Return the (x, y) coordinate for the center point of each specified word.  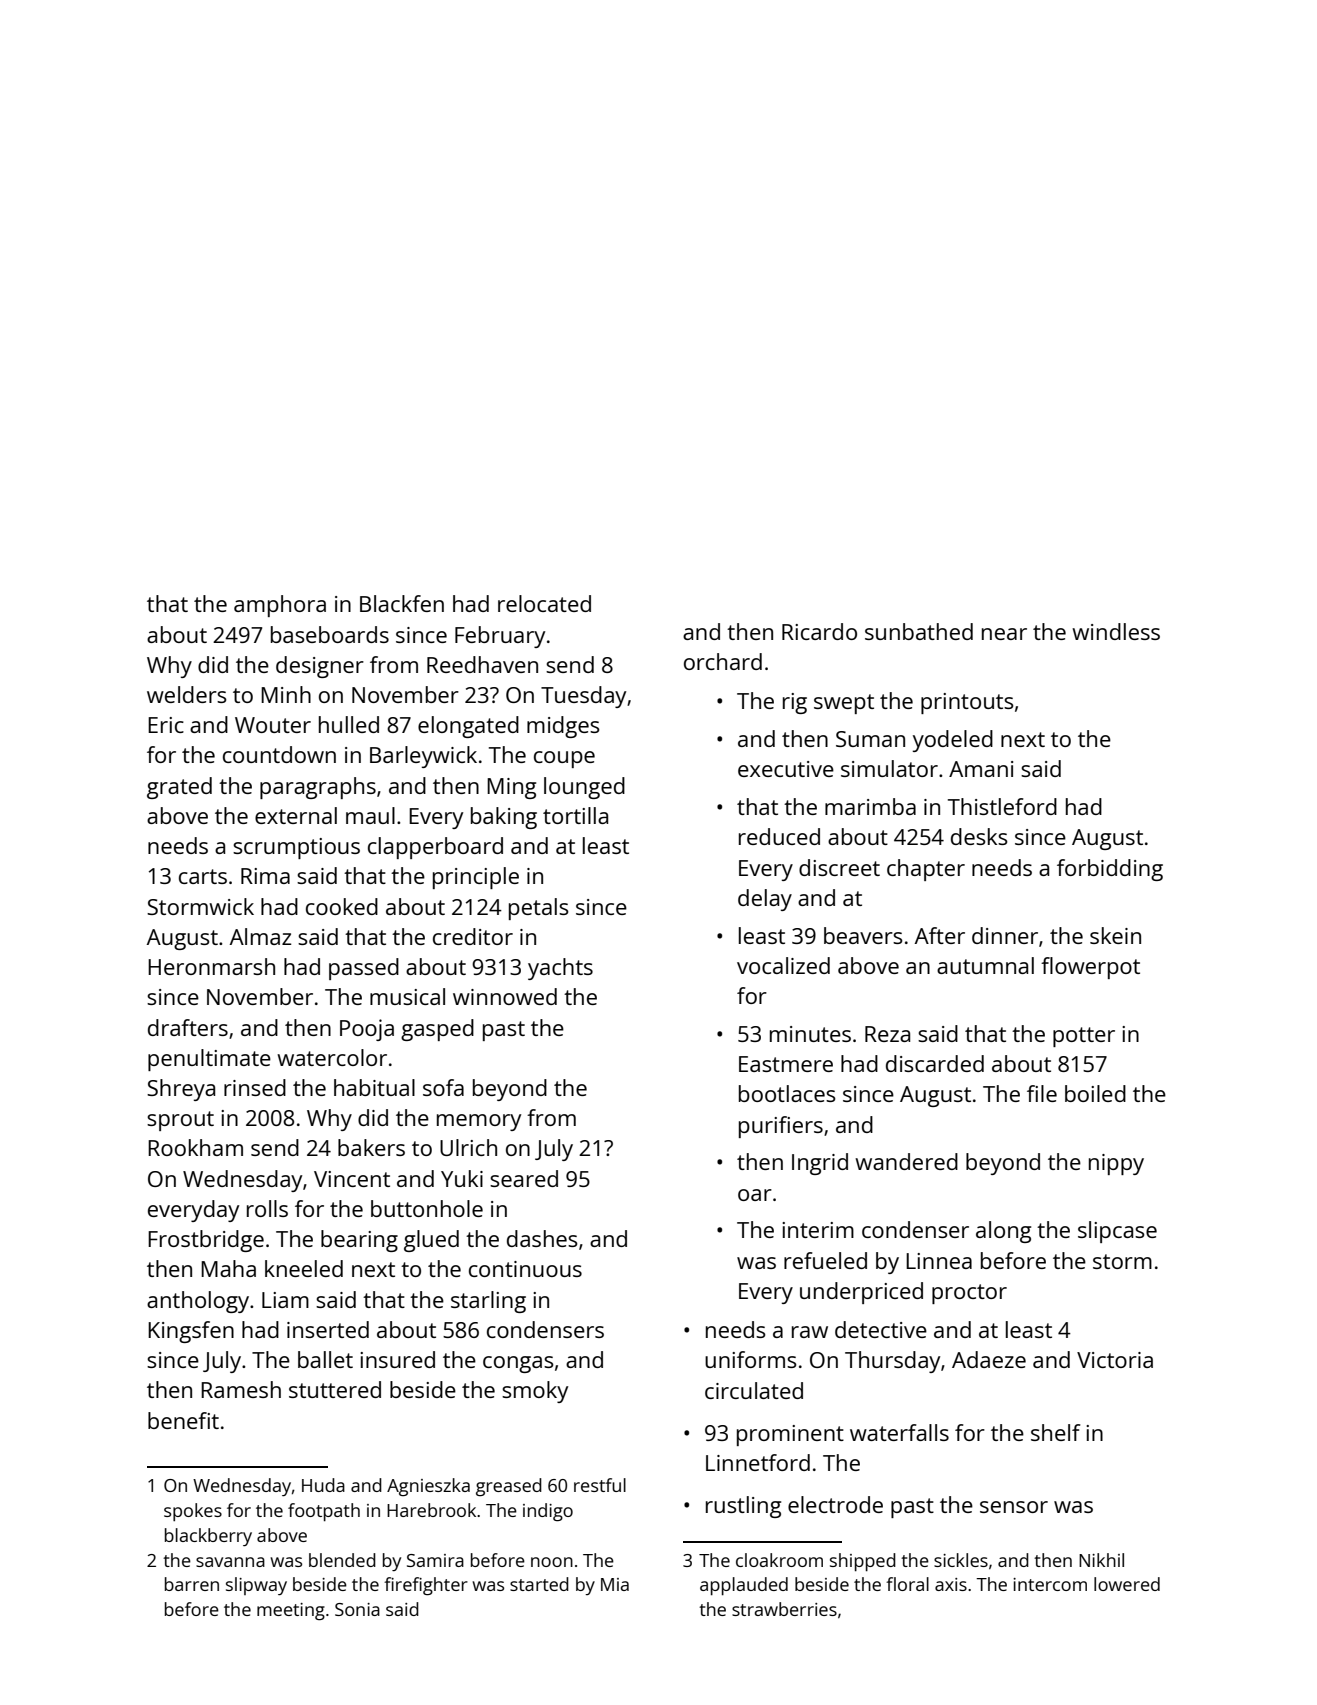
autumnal (985, 965)
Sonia (357, 1609)
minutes (810, 1034)
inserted (328, 1329)
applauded (744, 1586)
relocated (544, 603)
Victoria (1115, 1360)
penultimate (209, 1060)
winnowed (505, 996)
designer (320, 667)
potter (1084, 1037)
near (1004, 634)
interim (818, 1230)
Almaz (260, 936)
